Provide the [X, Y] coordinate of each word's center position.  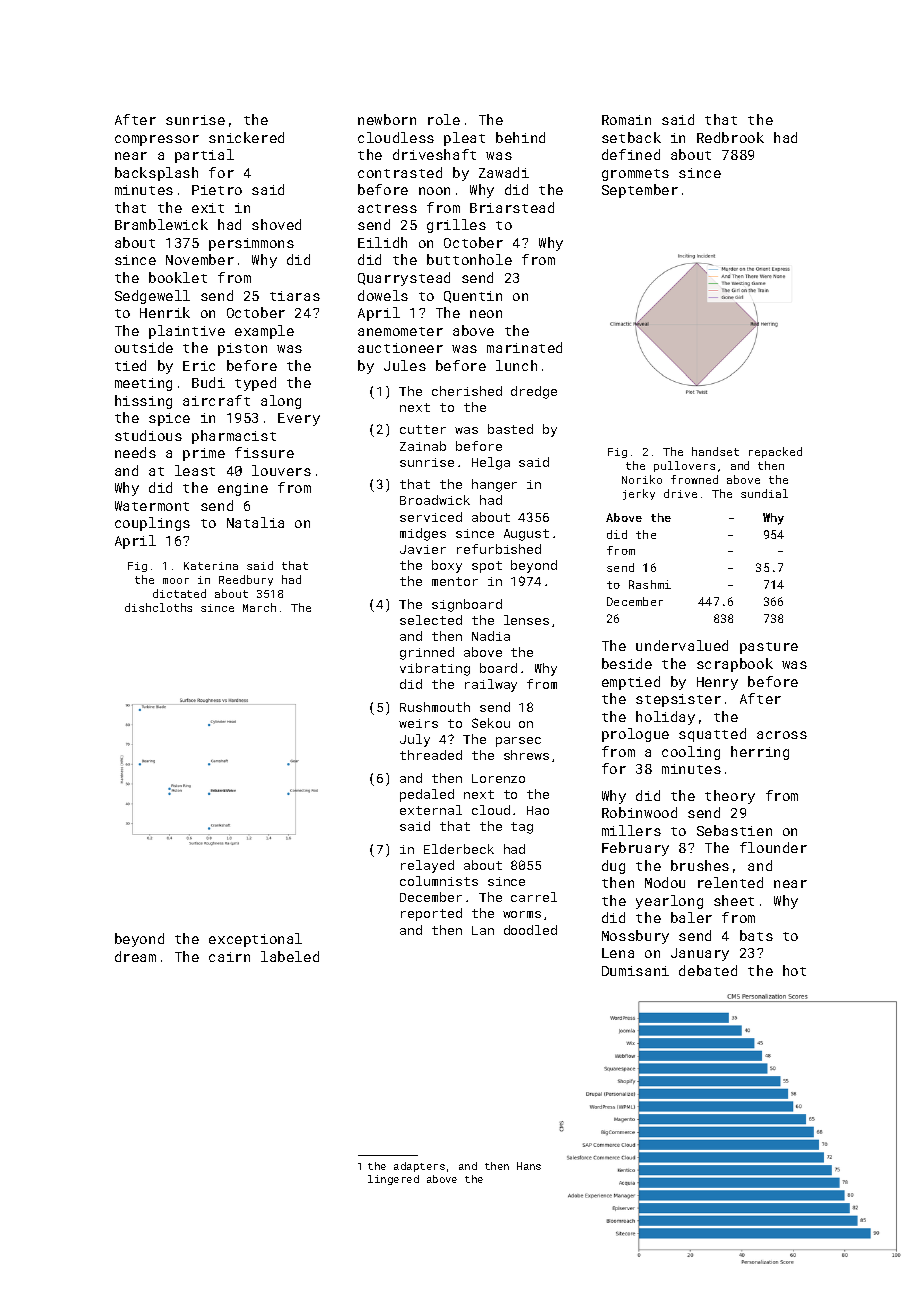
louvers [281, 470]
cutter [423, 429]
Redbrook [730, 137]
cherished [467, 391]
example [264, 332]
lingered [393, 1180]
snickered [246, 137]
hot [794, 970]
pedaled [427, 795]
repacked [775, 452]
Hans [529, 1166]
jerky [639, 494]
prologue [635, 735]
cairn [229, 957]
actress [387, 208]
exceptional [255, 940]
